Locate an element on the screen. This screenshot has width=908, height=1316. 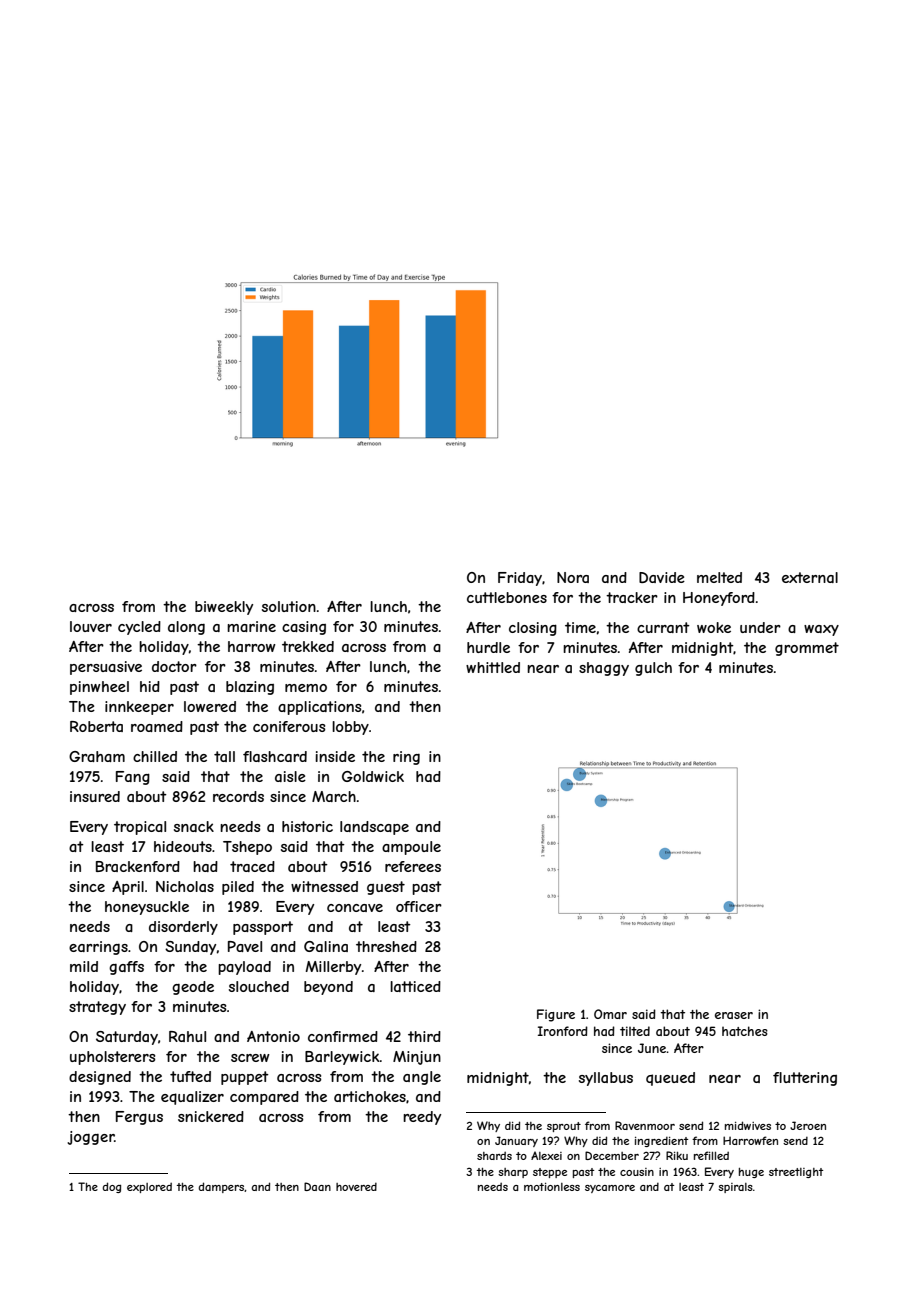
gulch is located at coordinates (653, 669).
